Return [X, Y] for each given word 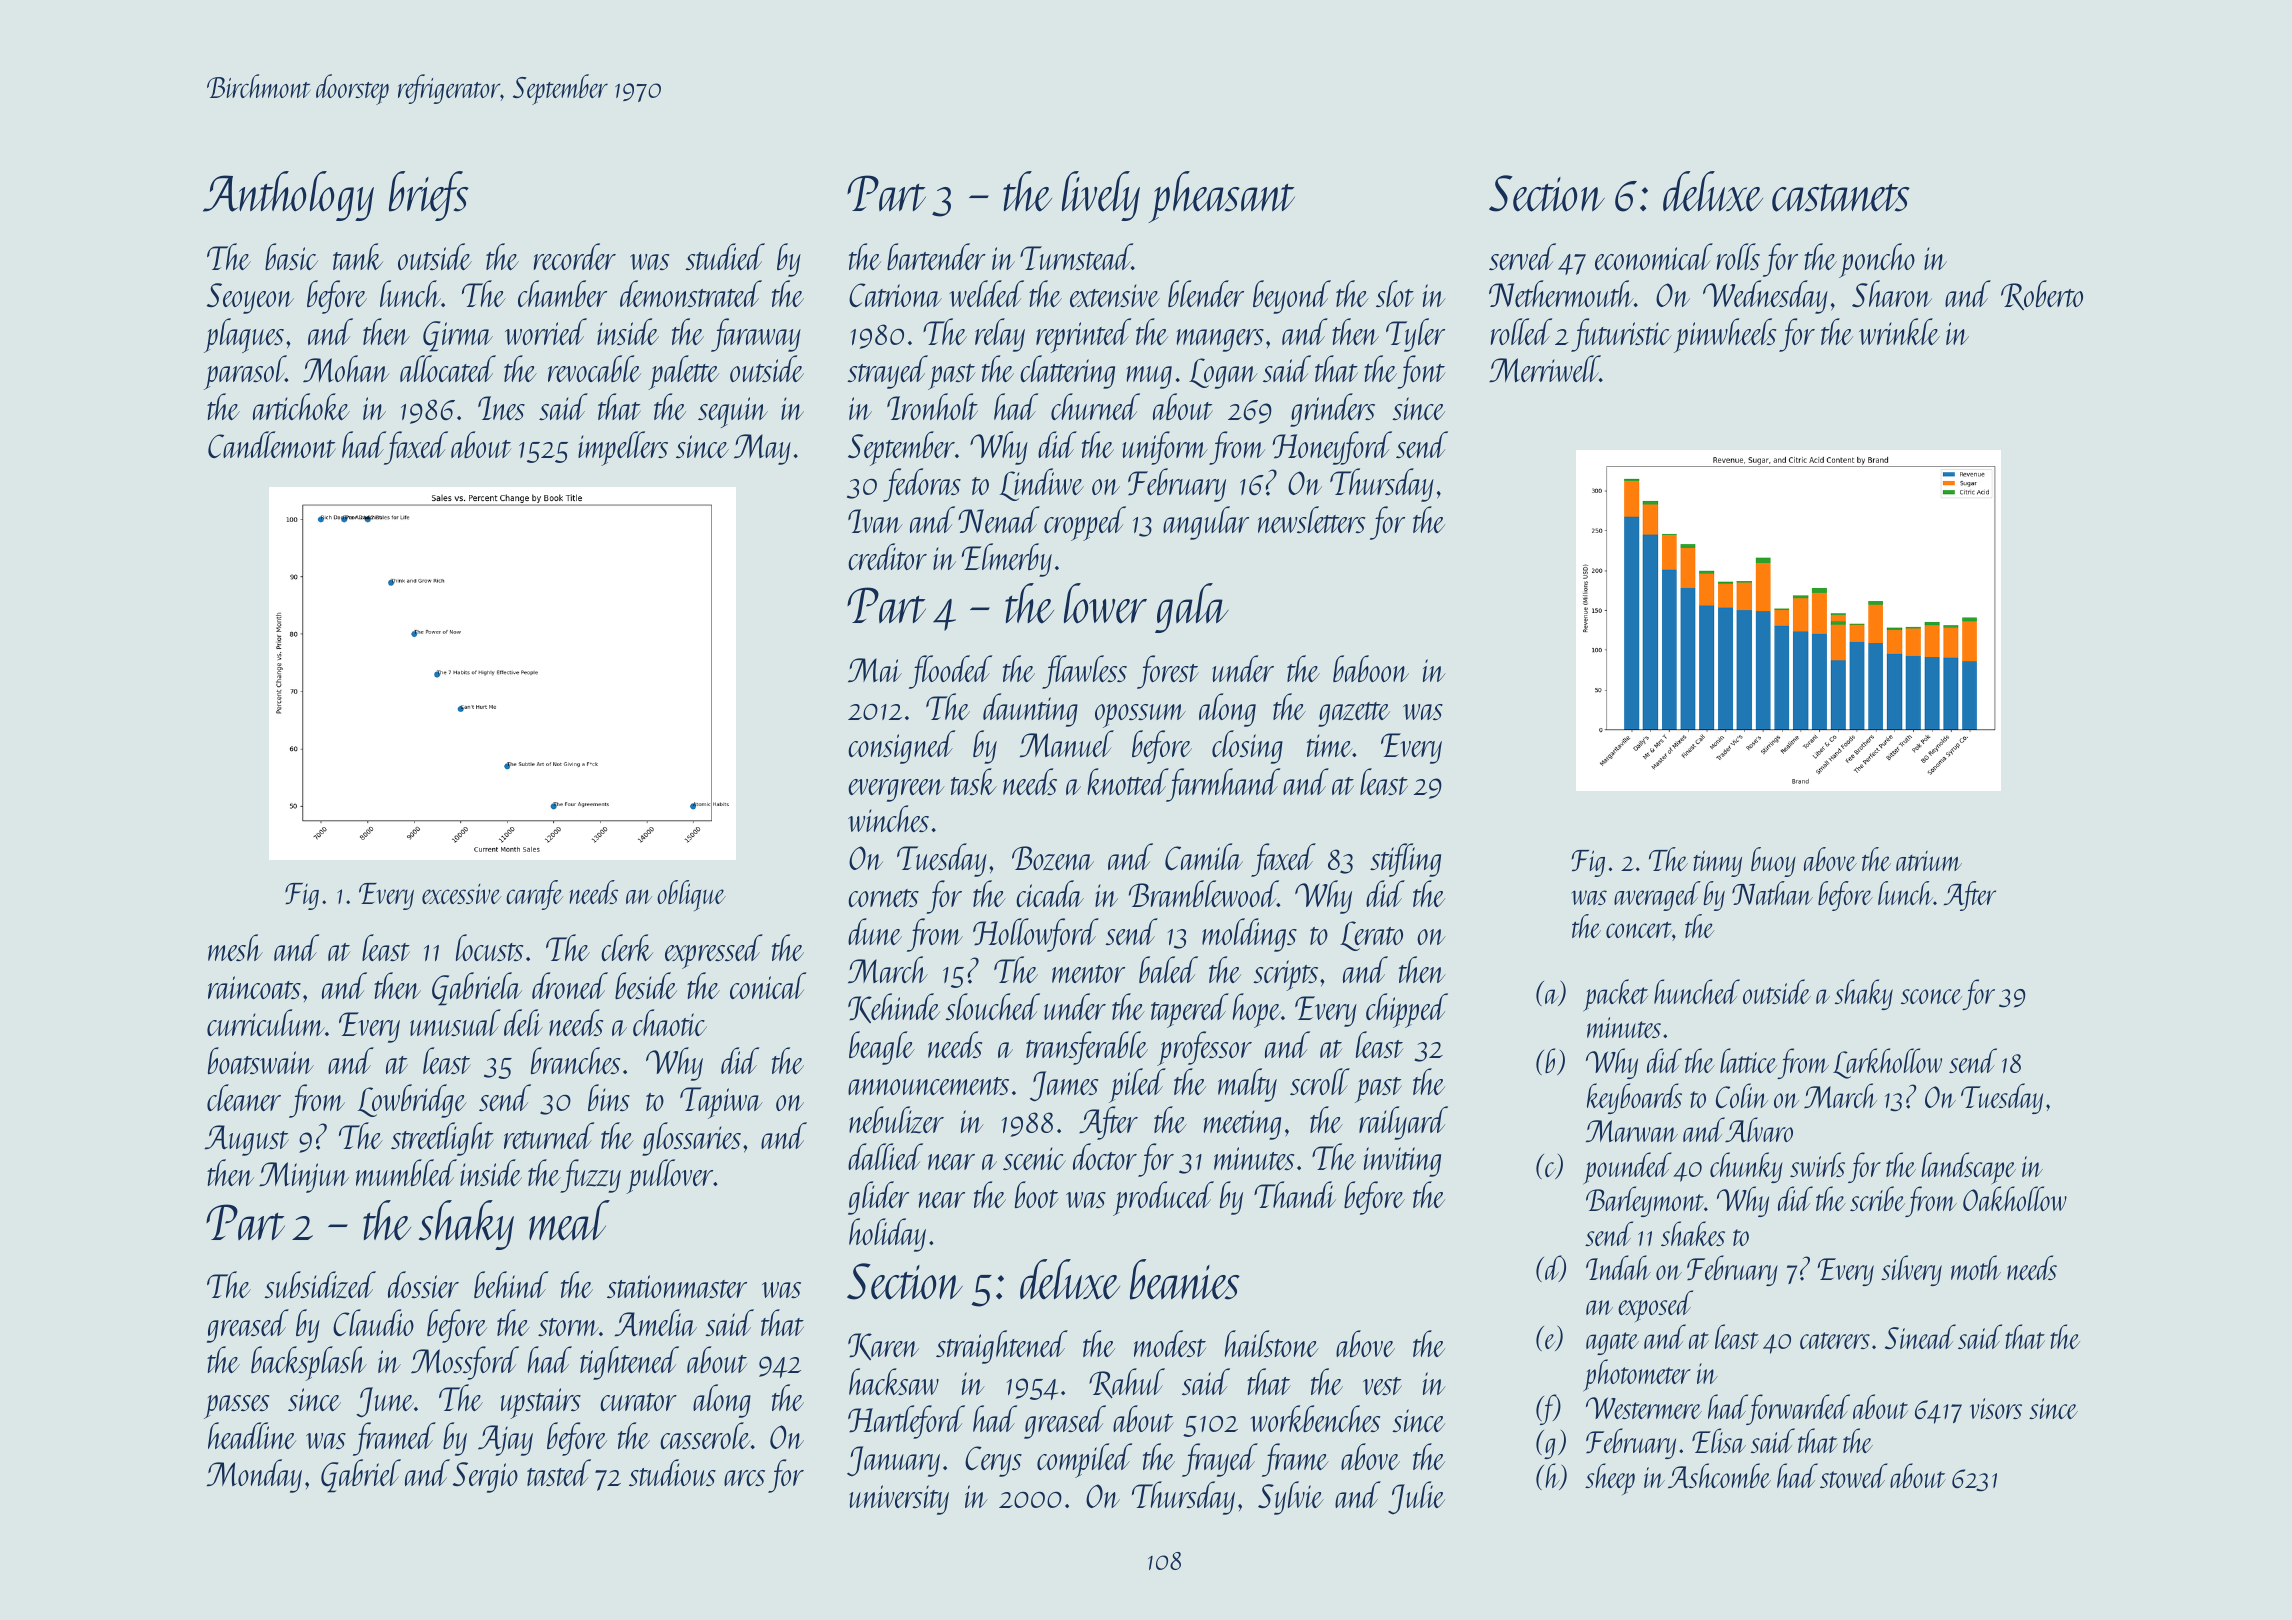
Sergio [485, 1477]
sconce [1931, 996]
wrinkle [1899, 331]
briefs [429, 196]
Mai [875, 670]
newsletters [1311, 519]
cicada [1050, 893]
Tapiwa [721, 1103]
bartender [936, 256]
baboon [1371, 668]
